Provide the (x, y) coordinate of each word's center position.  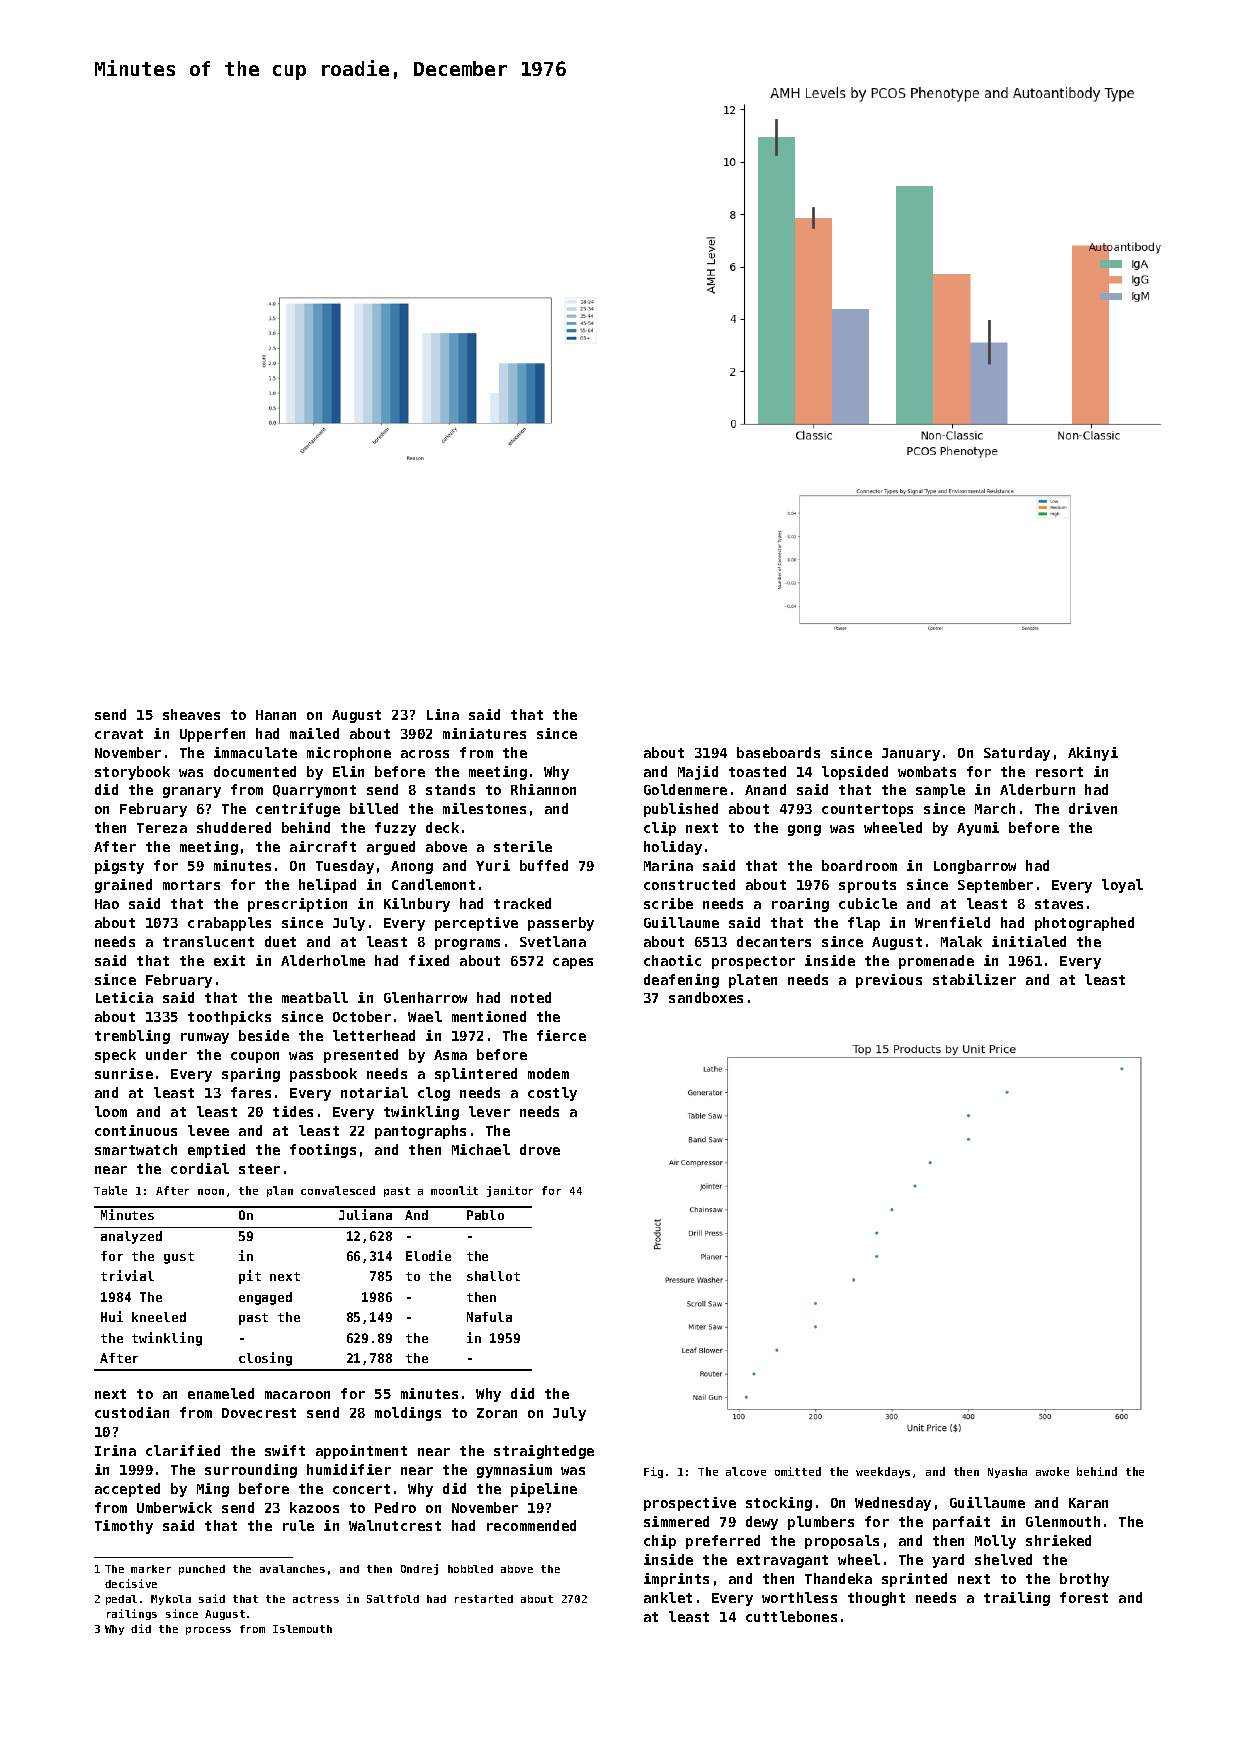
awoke (1052, 1471)
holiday (673, 848)
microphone (349, 754)
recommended (531, 1525)
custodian (132, 1412)
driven (1093, 808)
